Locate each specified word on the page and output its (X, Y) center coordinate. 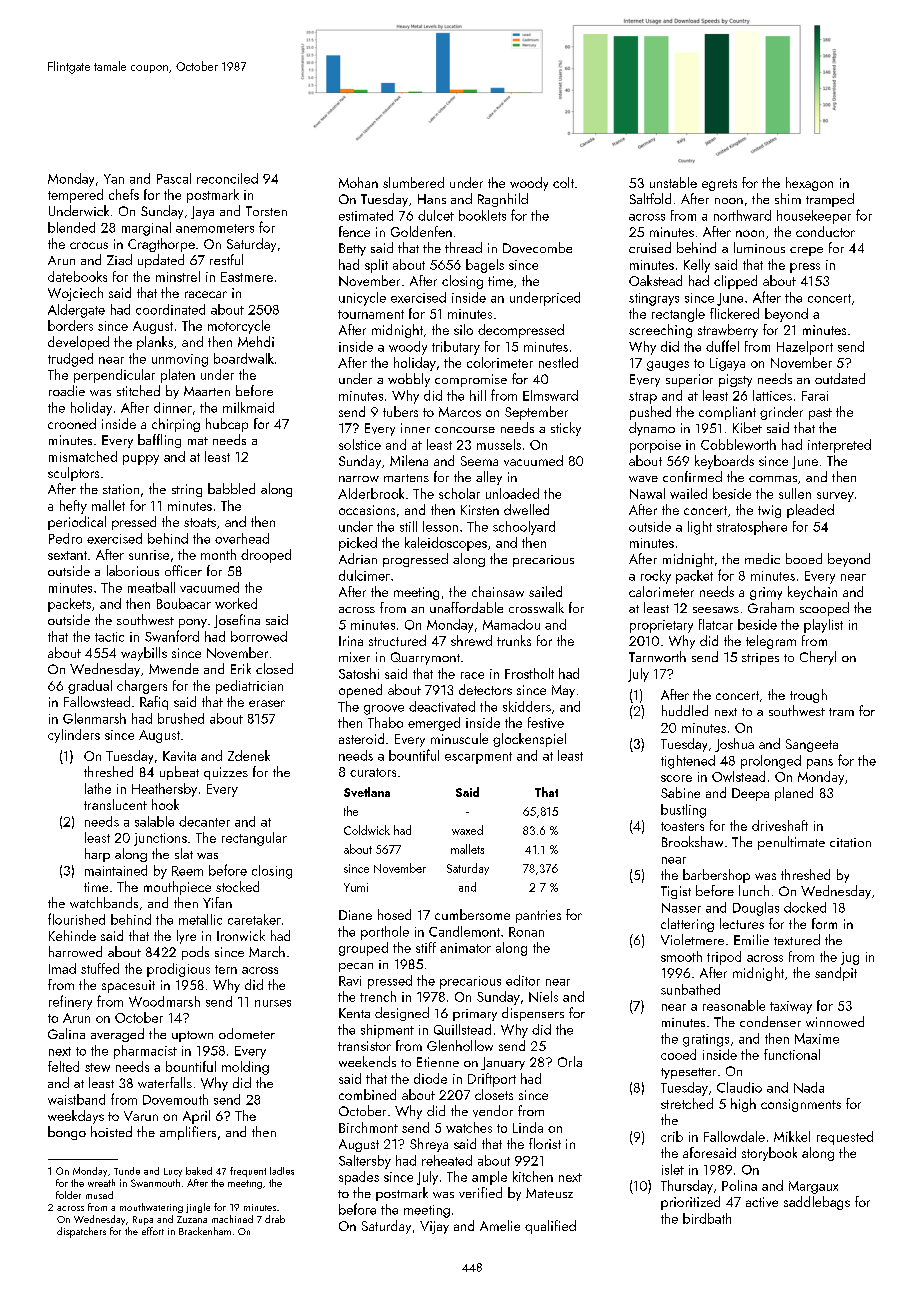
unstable (673, 182)
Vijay (434, 1227)
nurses (273, 1003)
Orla (570, 1061)
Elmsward (550, 395)
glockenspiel (529, 740)
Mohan (358, 182)
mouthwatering (151, 1208)
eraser (267, 703)
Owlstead (738, 776)
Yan (114, 179)
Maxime (817, 1038)
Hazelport (805, 348)
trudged (70, 360)
